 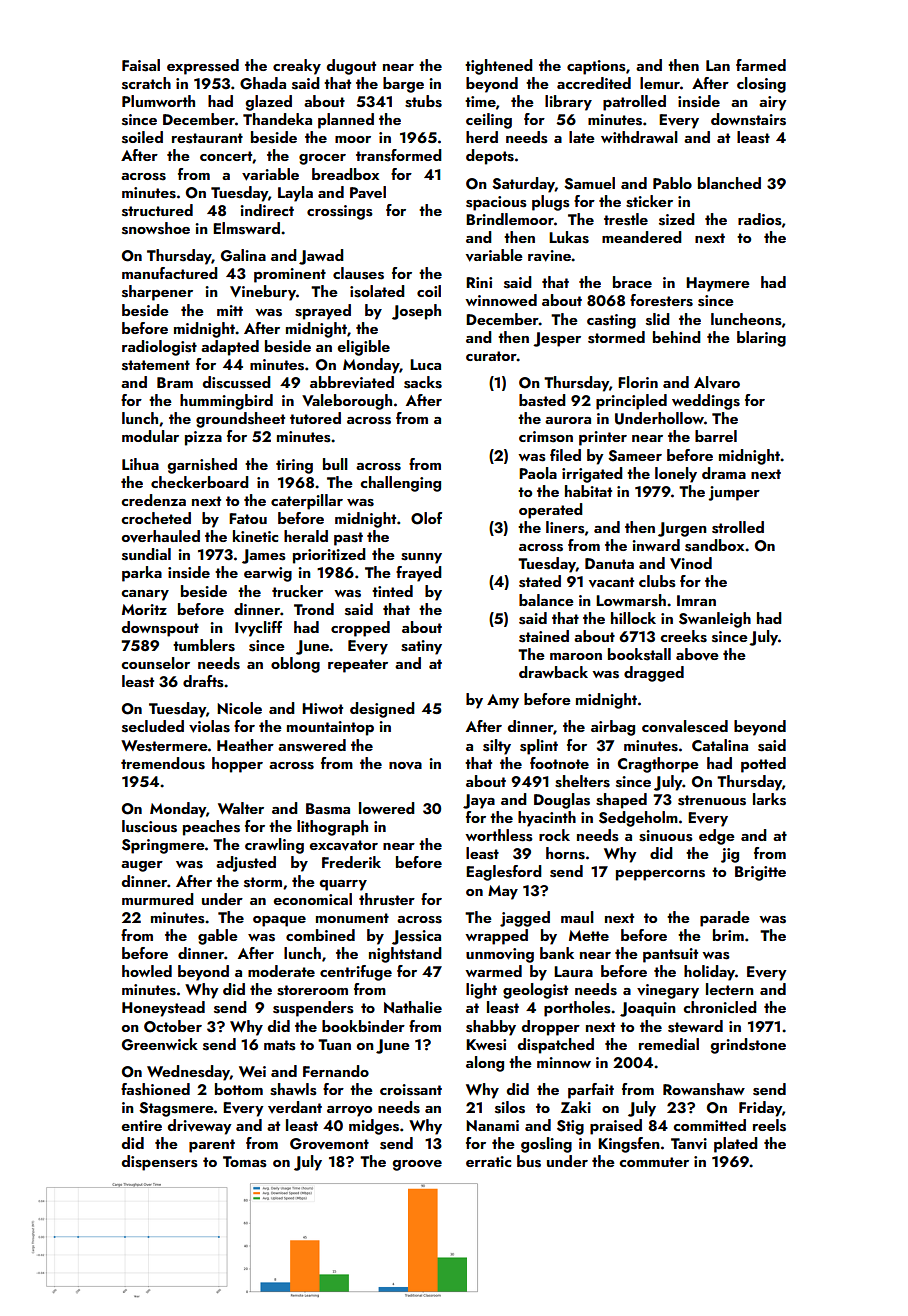 I want to click on secluded, so click(x=153, y=726).
